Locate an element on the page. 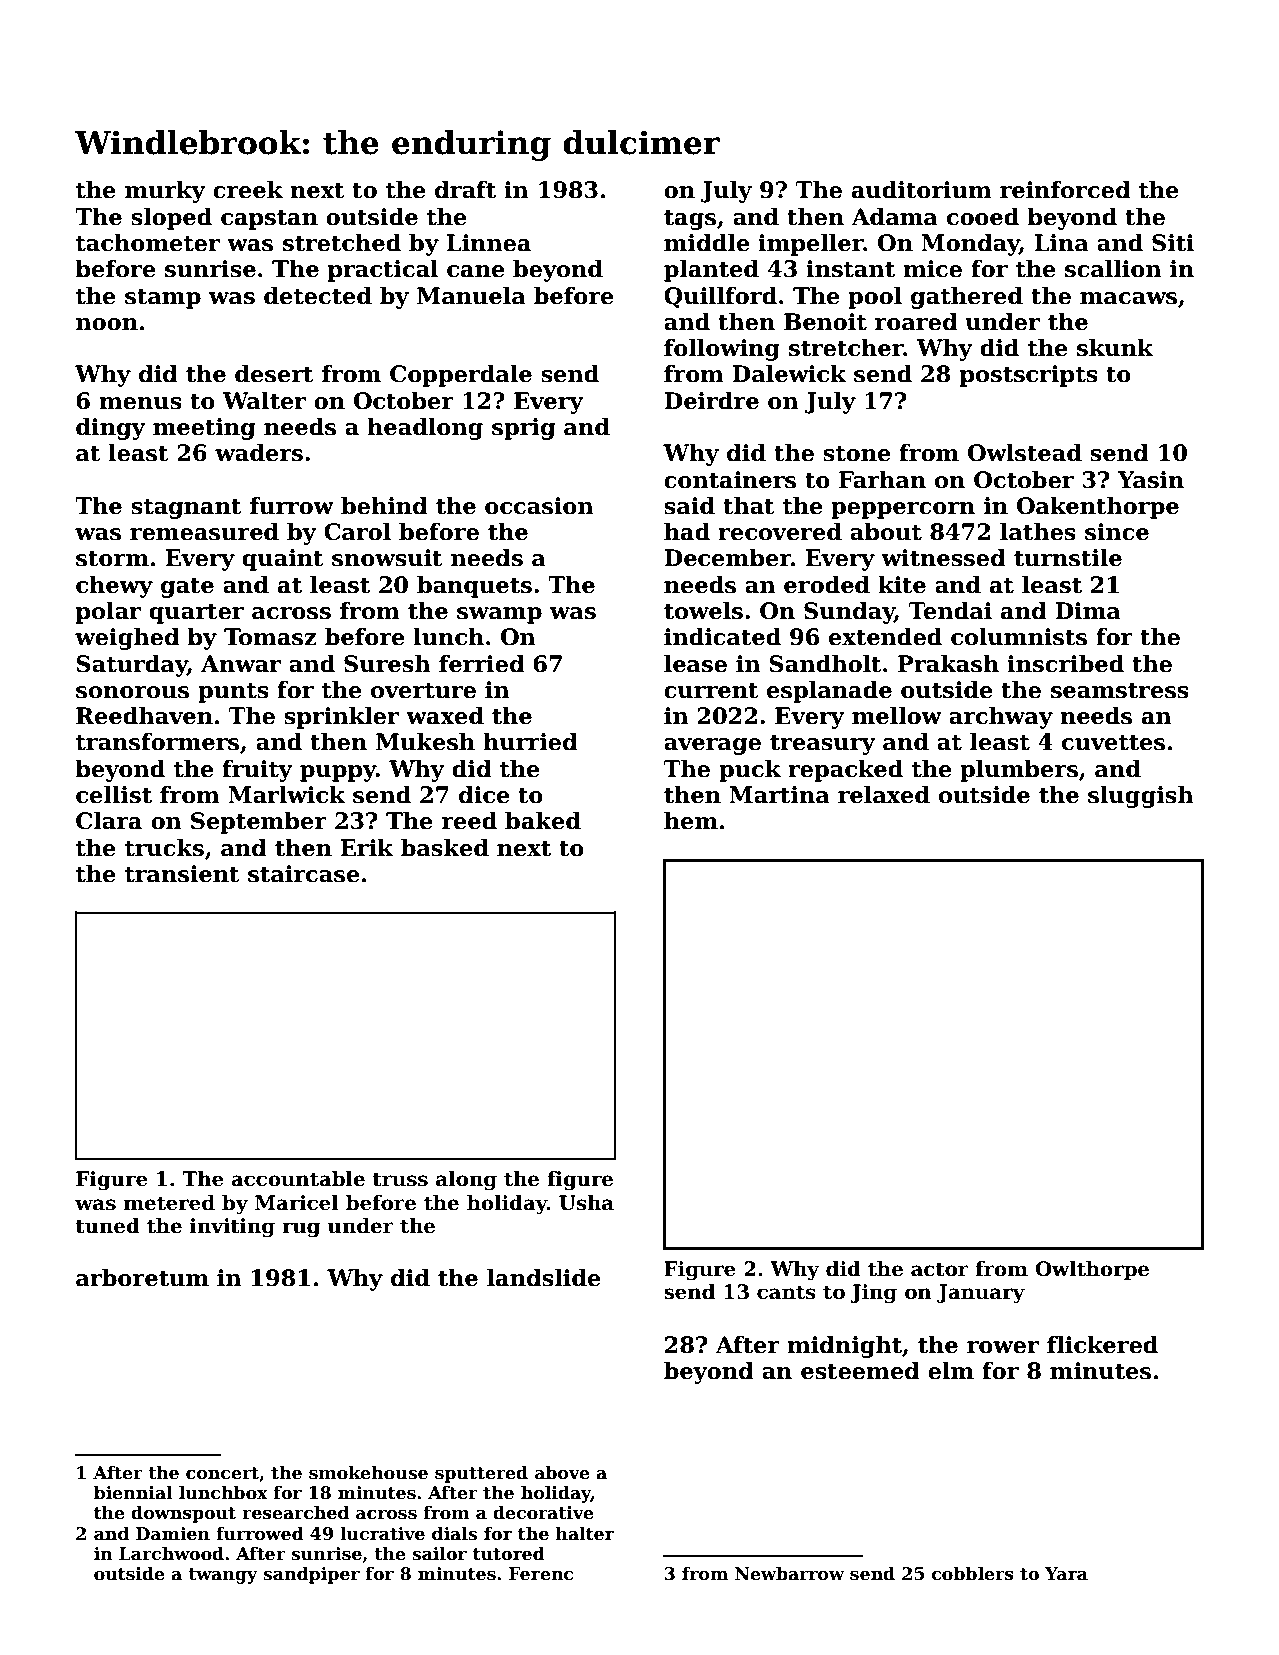 This document has height=1655, width=1279. Owlthorpe is located at coordinates (1092, 1270).
